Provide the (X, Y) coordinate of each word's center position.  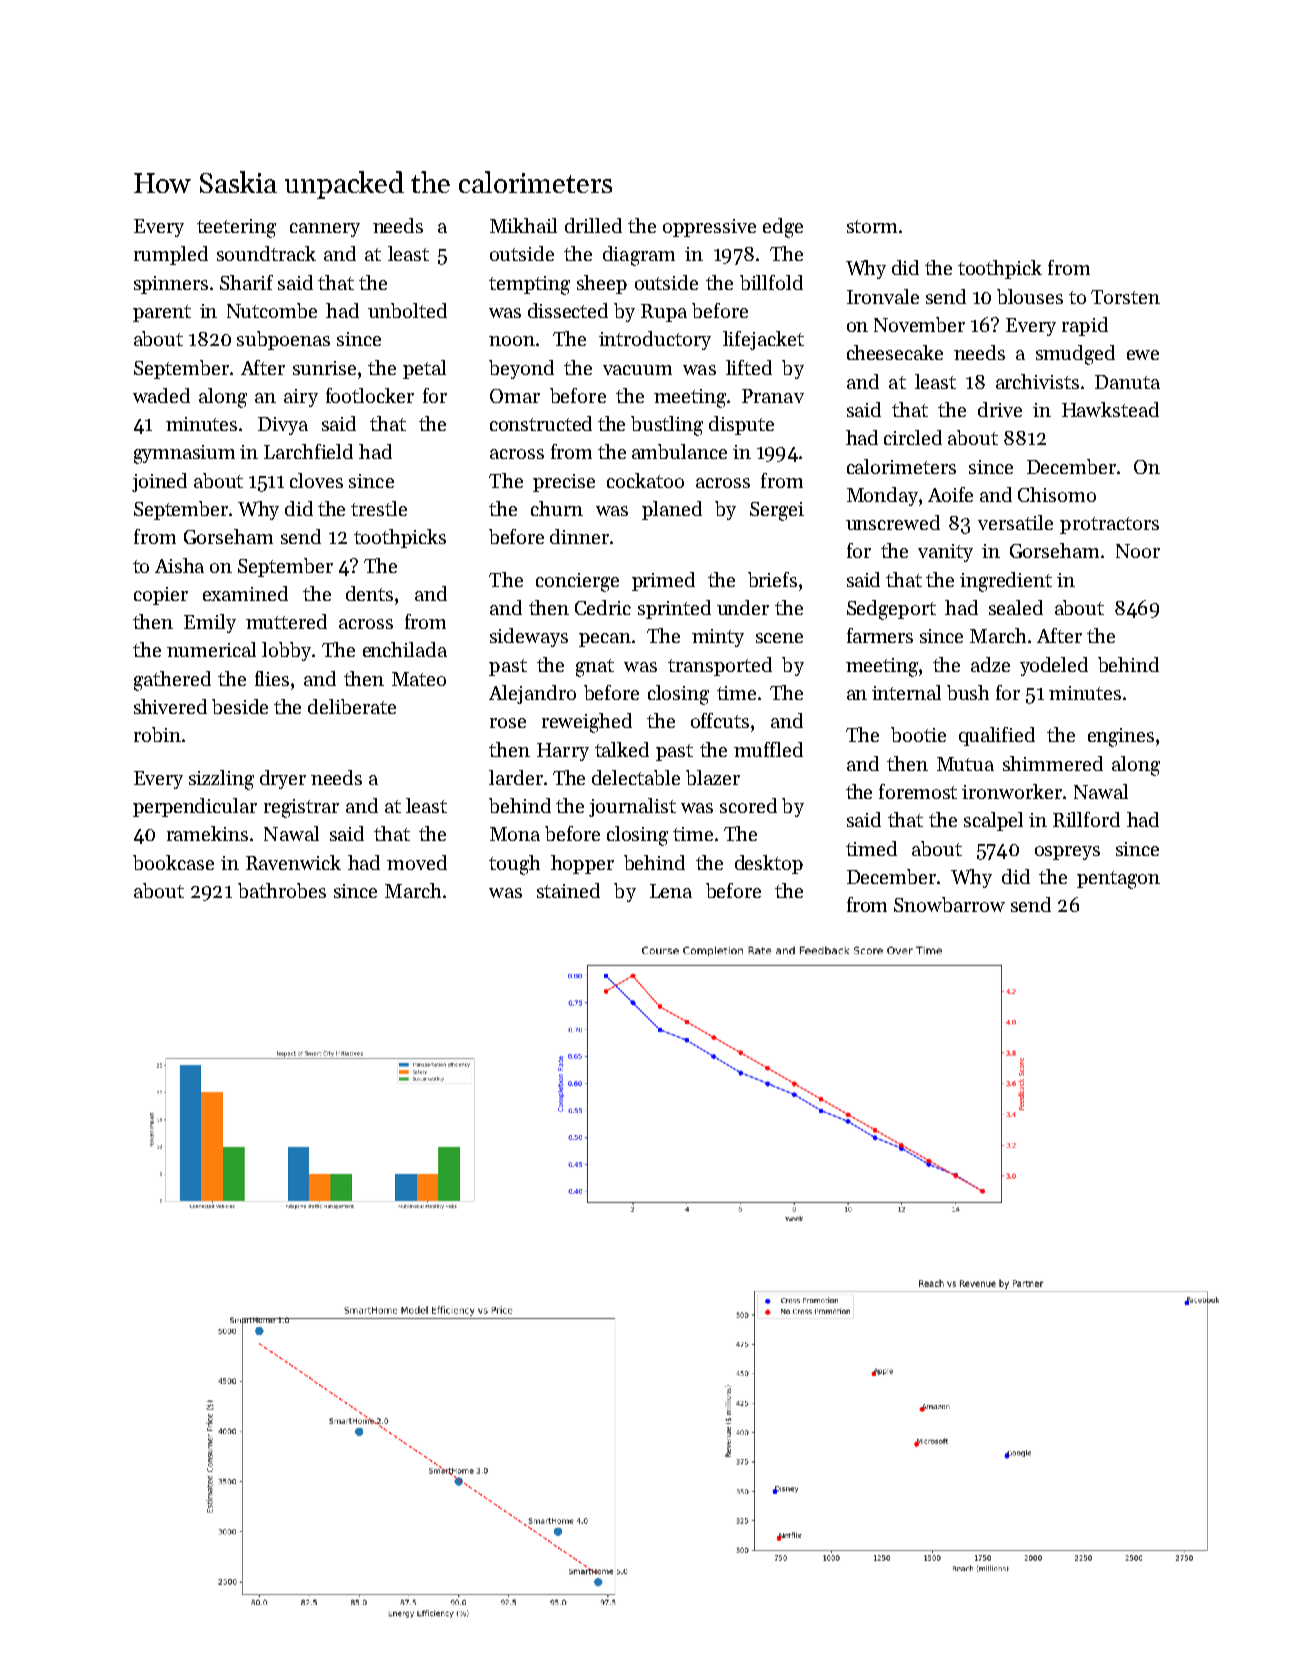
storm (872, 226)
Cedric (603, 607)
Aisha (179, 565)
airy (301, 398)
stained (568, 890)
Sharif (246, 282)
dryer (283, 779)
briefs (772, 579)
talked (622, 749)
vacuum (637, 370)
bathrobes (282, 890)
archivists (1037, 381)
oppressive (709, 228)
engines (1121, 737)
